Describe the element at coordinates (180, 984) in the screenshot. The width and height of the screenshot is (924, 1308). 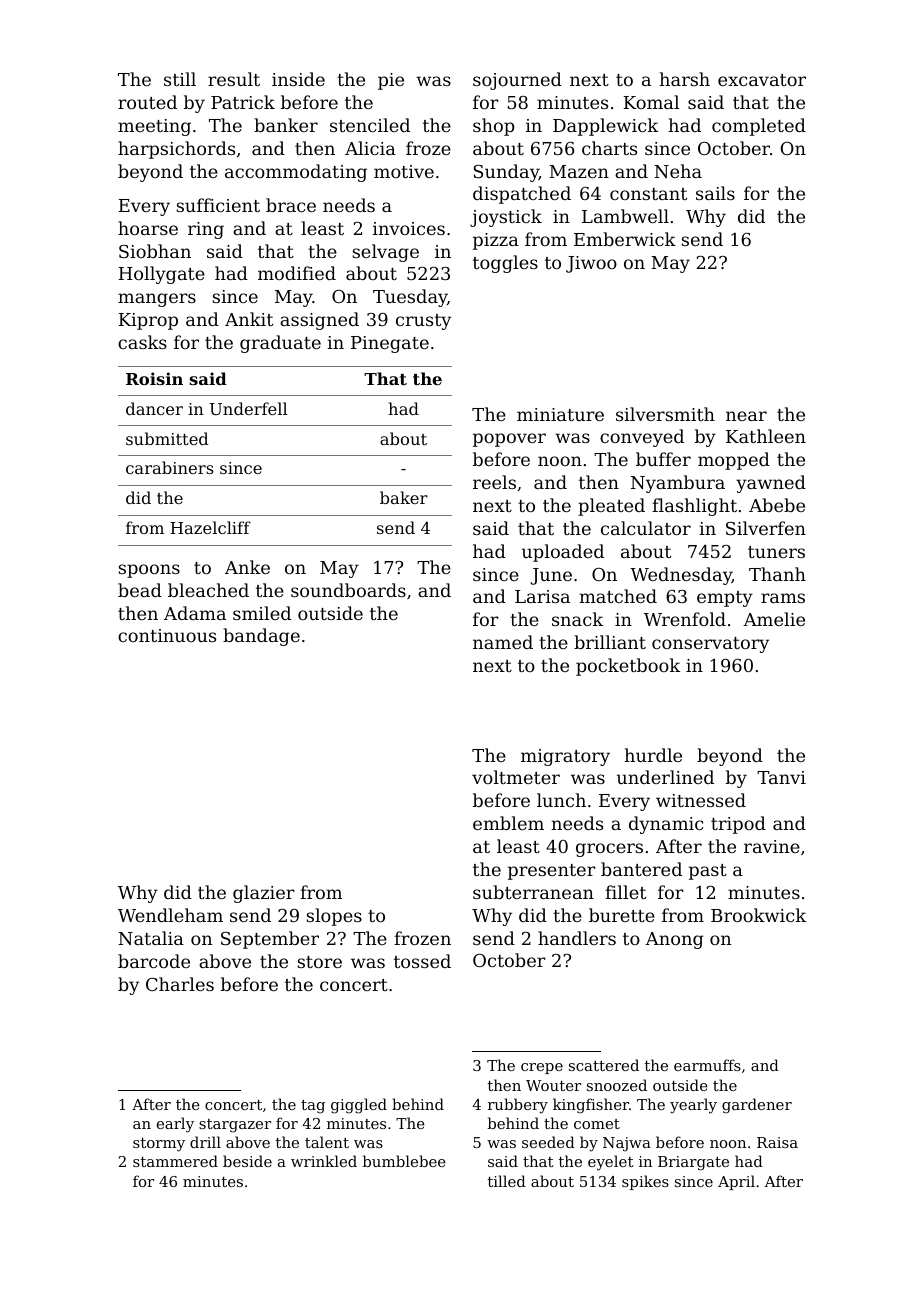
I see `Charles` at that location.
